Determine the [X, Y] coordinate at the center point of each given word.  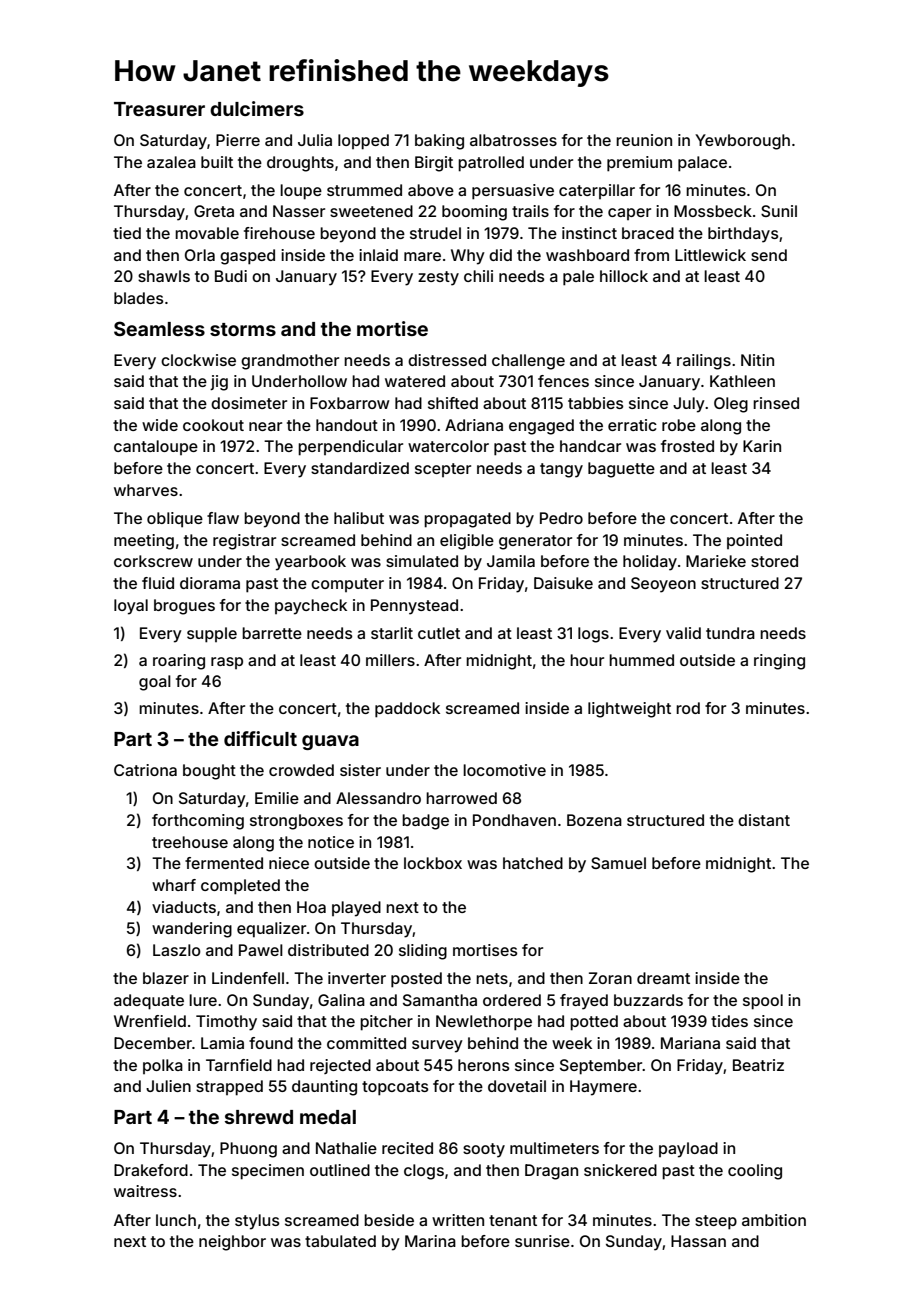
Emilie [277, 798]
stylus [257, 1222]
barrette [272, 633]
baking [439, 142]
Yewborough [742, 142]
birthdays [743, 235]
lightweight [629, 710]
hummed [641, 660]
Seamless [159, 328]
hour [587, 660]
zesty [438, 278]
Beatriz [758, 1065]
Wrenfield [150, 1021]
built [217, 162]
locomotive [504, 770]
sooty [484, 1150]
